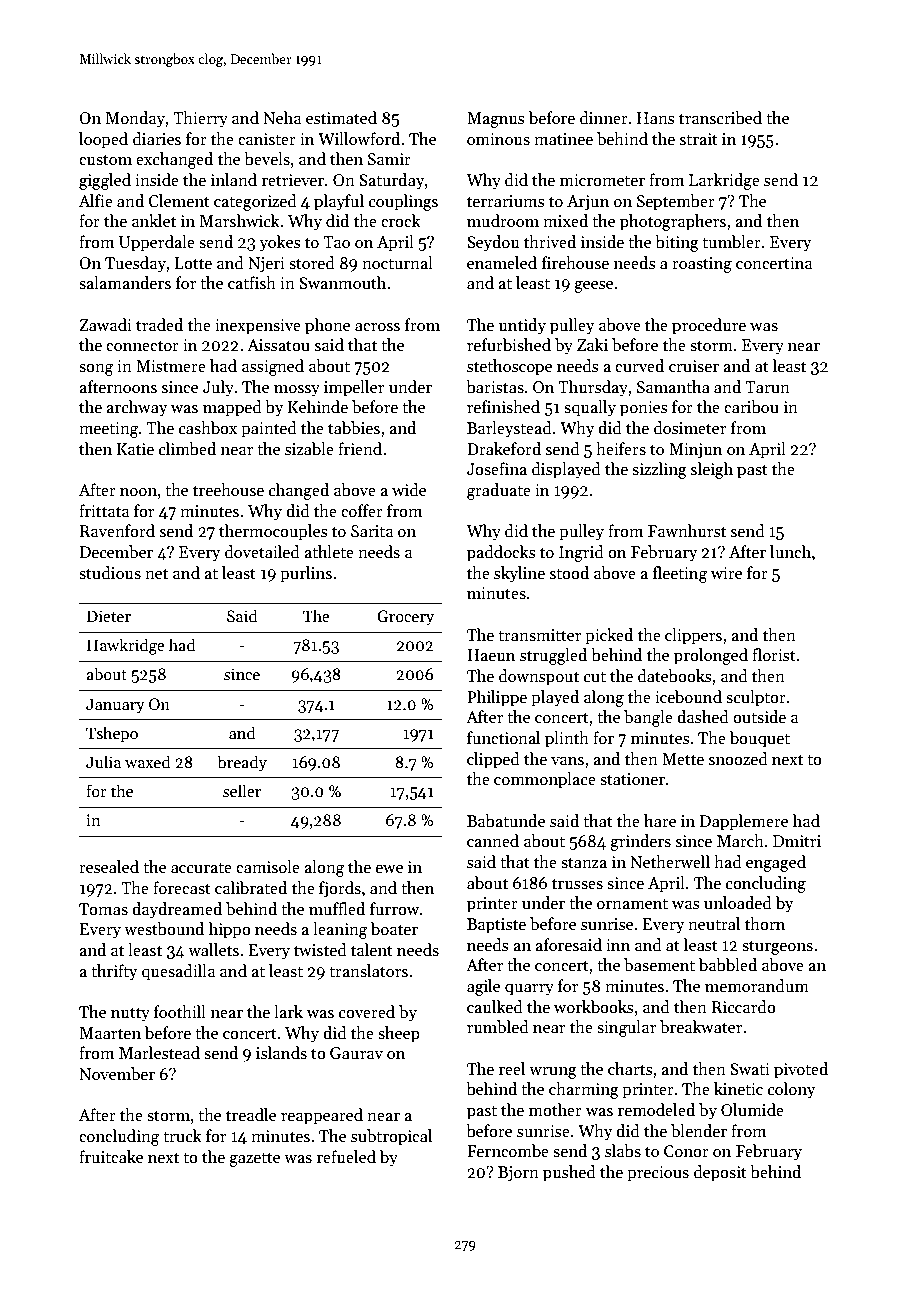  Describe the element at coordinates (720, 118) in the screenshot. I see `transcribed` at that location.
